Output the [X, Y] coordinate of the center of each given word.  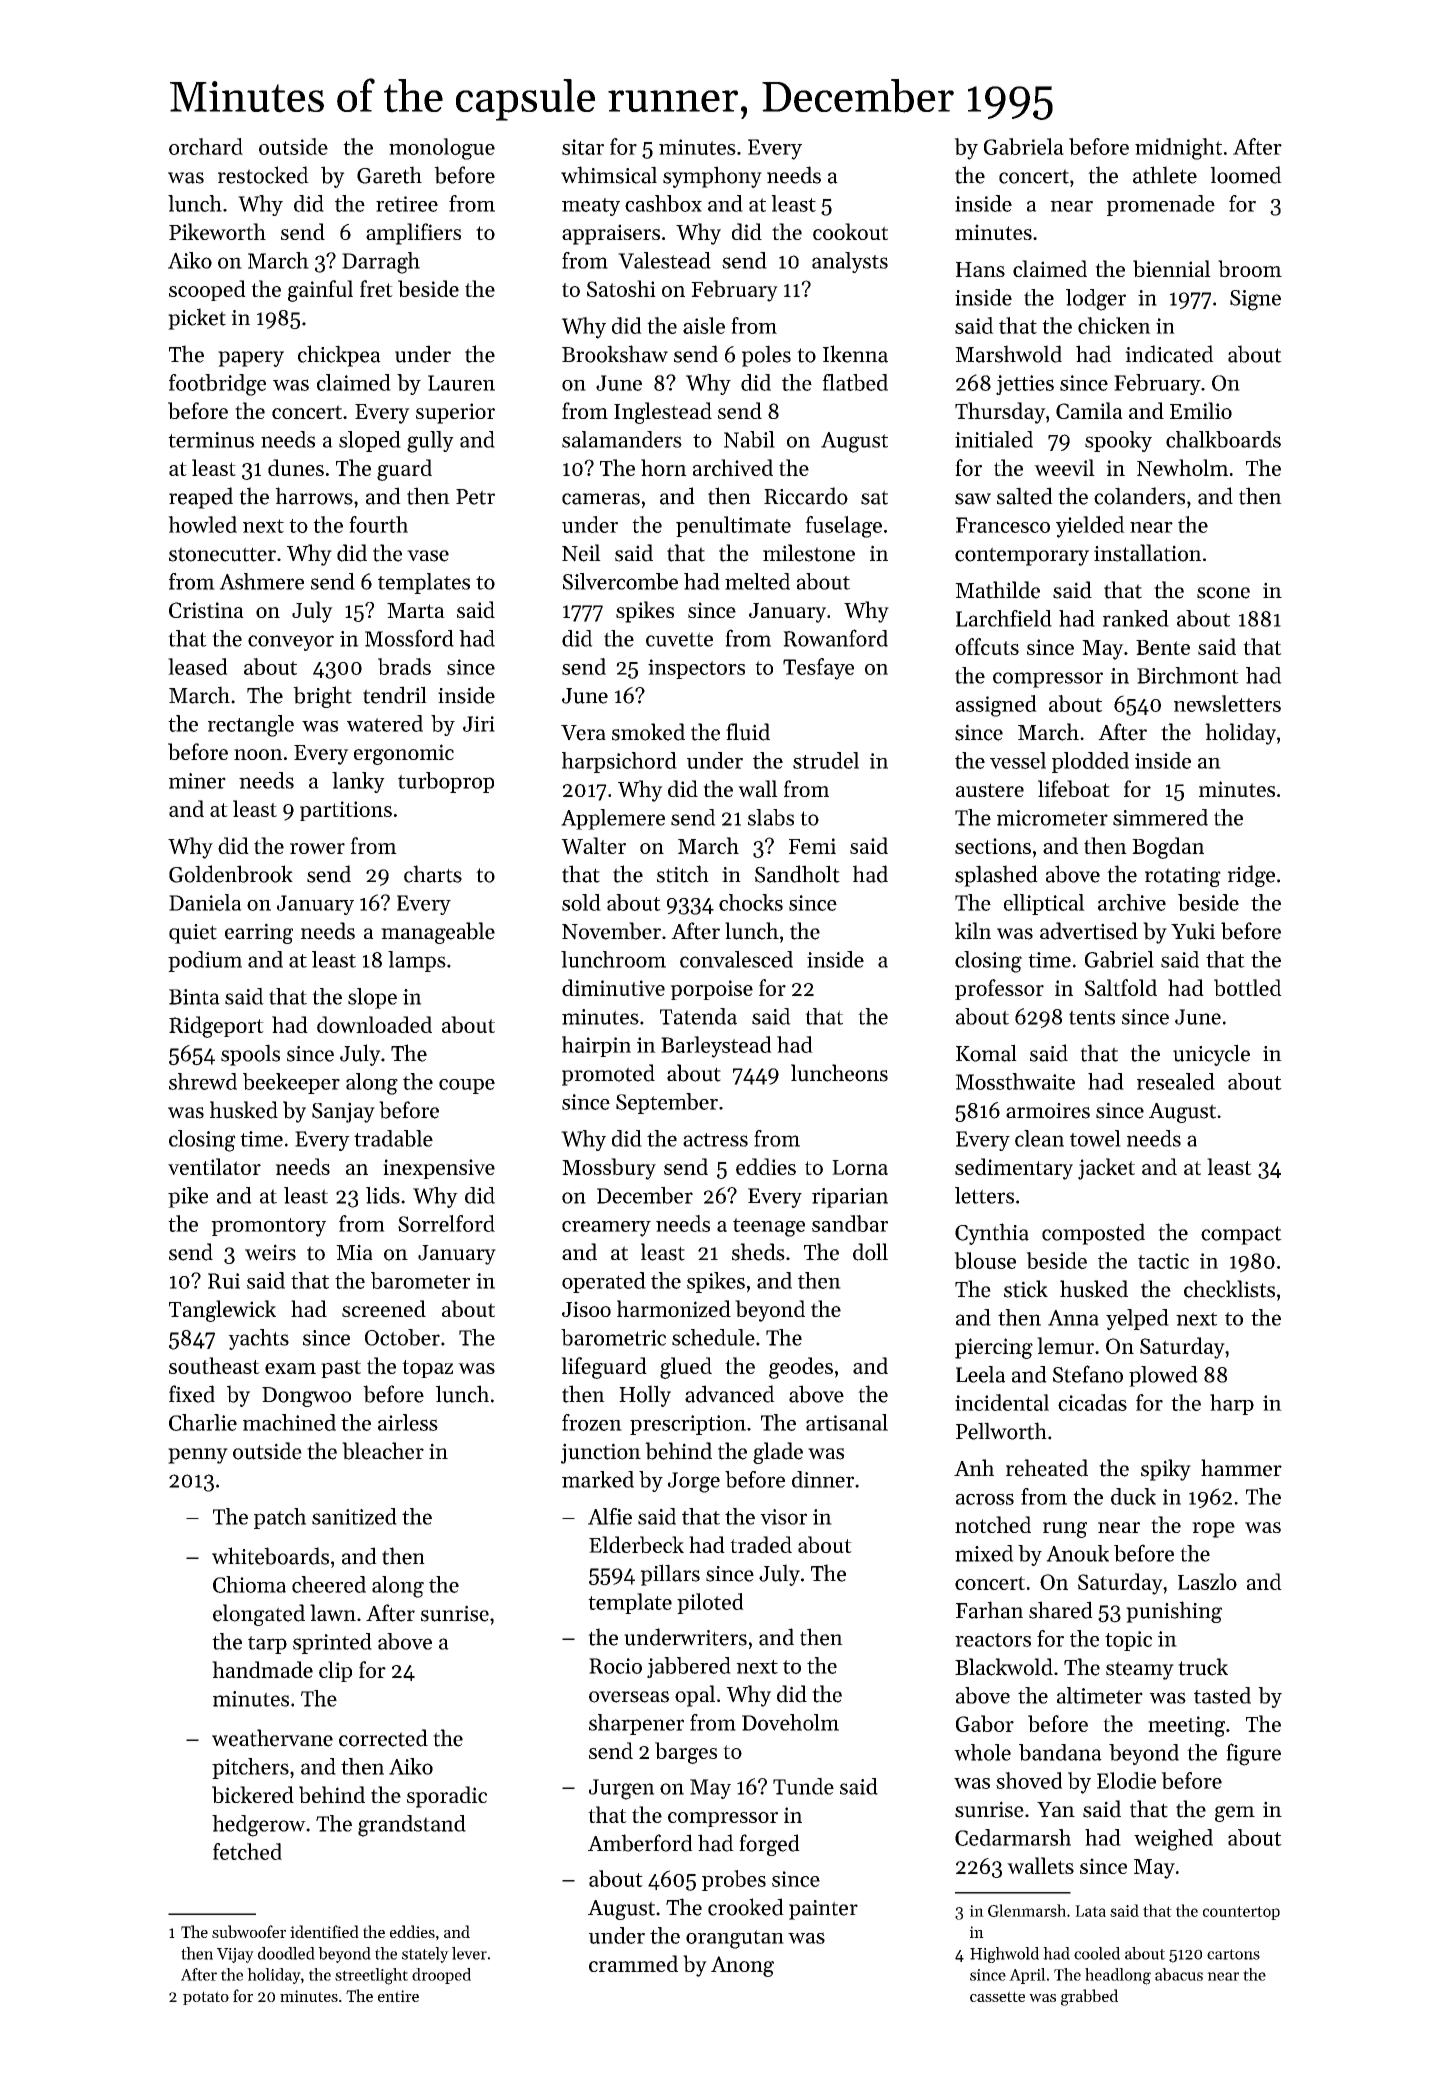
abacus [1179, 1974]
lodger [1096, 300]
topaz [427, 1369]
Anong [742, 1966]
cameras [601, 499]
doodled [286, 1953]
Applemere [613, 819]
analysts [850, 262]
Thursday [1000, 413]
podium [205, 961]
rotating [1183, 877]
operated [604, 1282]
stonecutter [222, 554]
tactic [1163, 1261]
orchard [206, 146]
